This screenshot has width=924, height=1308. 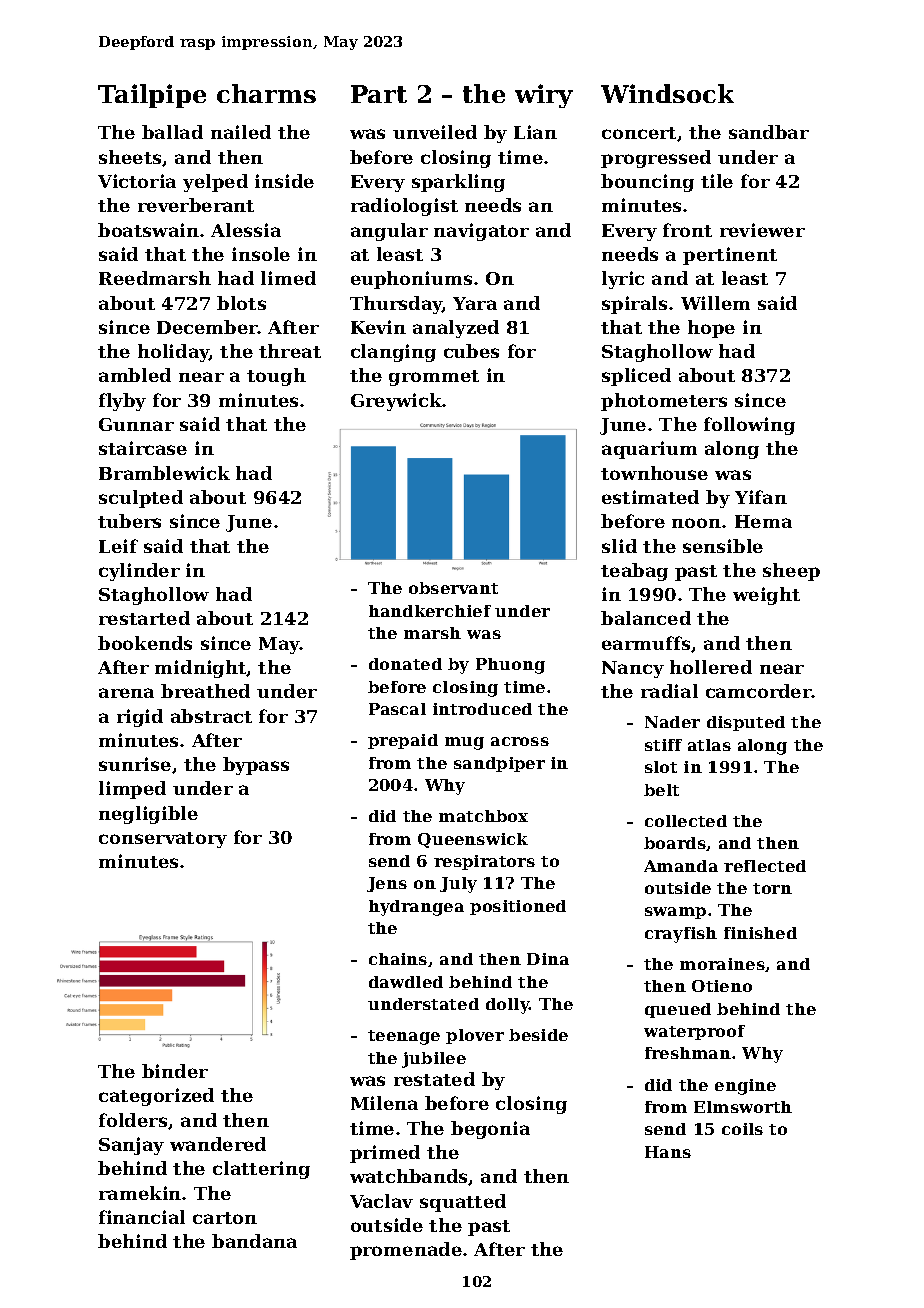 What do you see at coordinates (481, 232) in the screenshot?
I see `navigator` at bounding box center [481, 232].
